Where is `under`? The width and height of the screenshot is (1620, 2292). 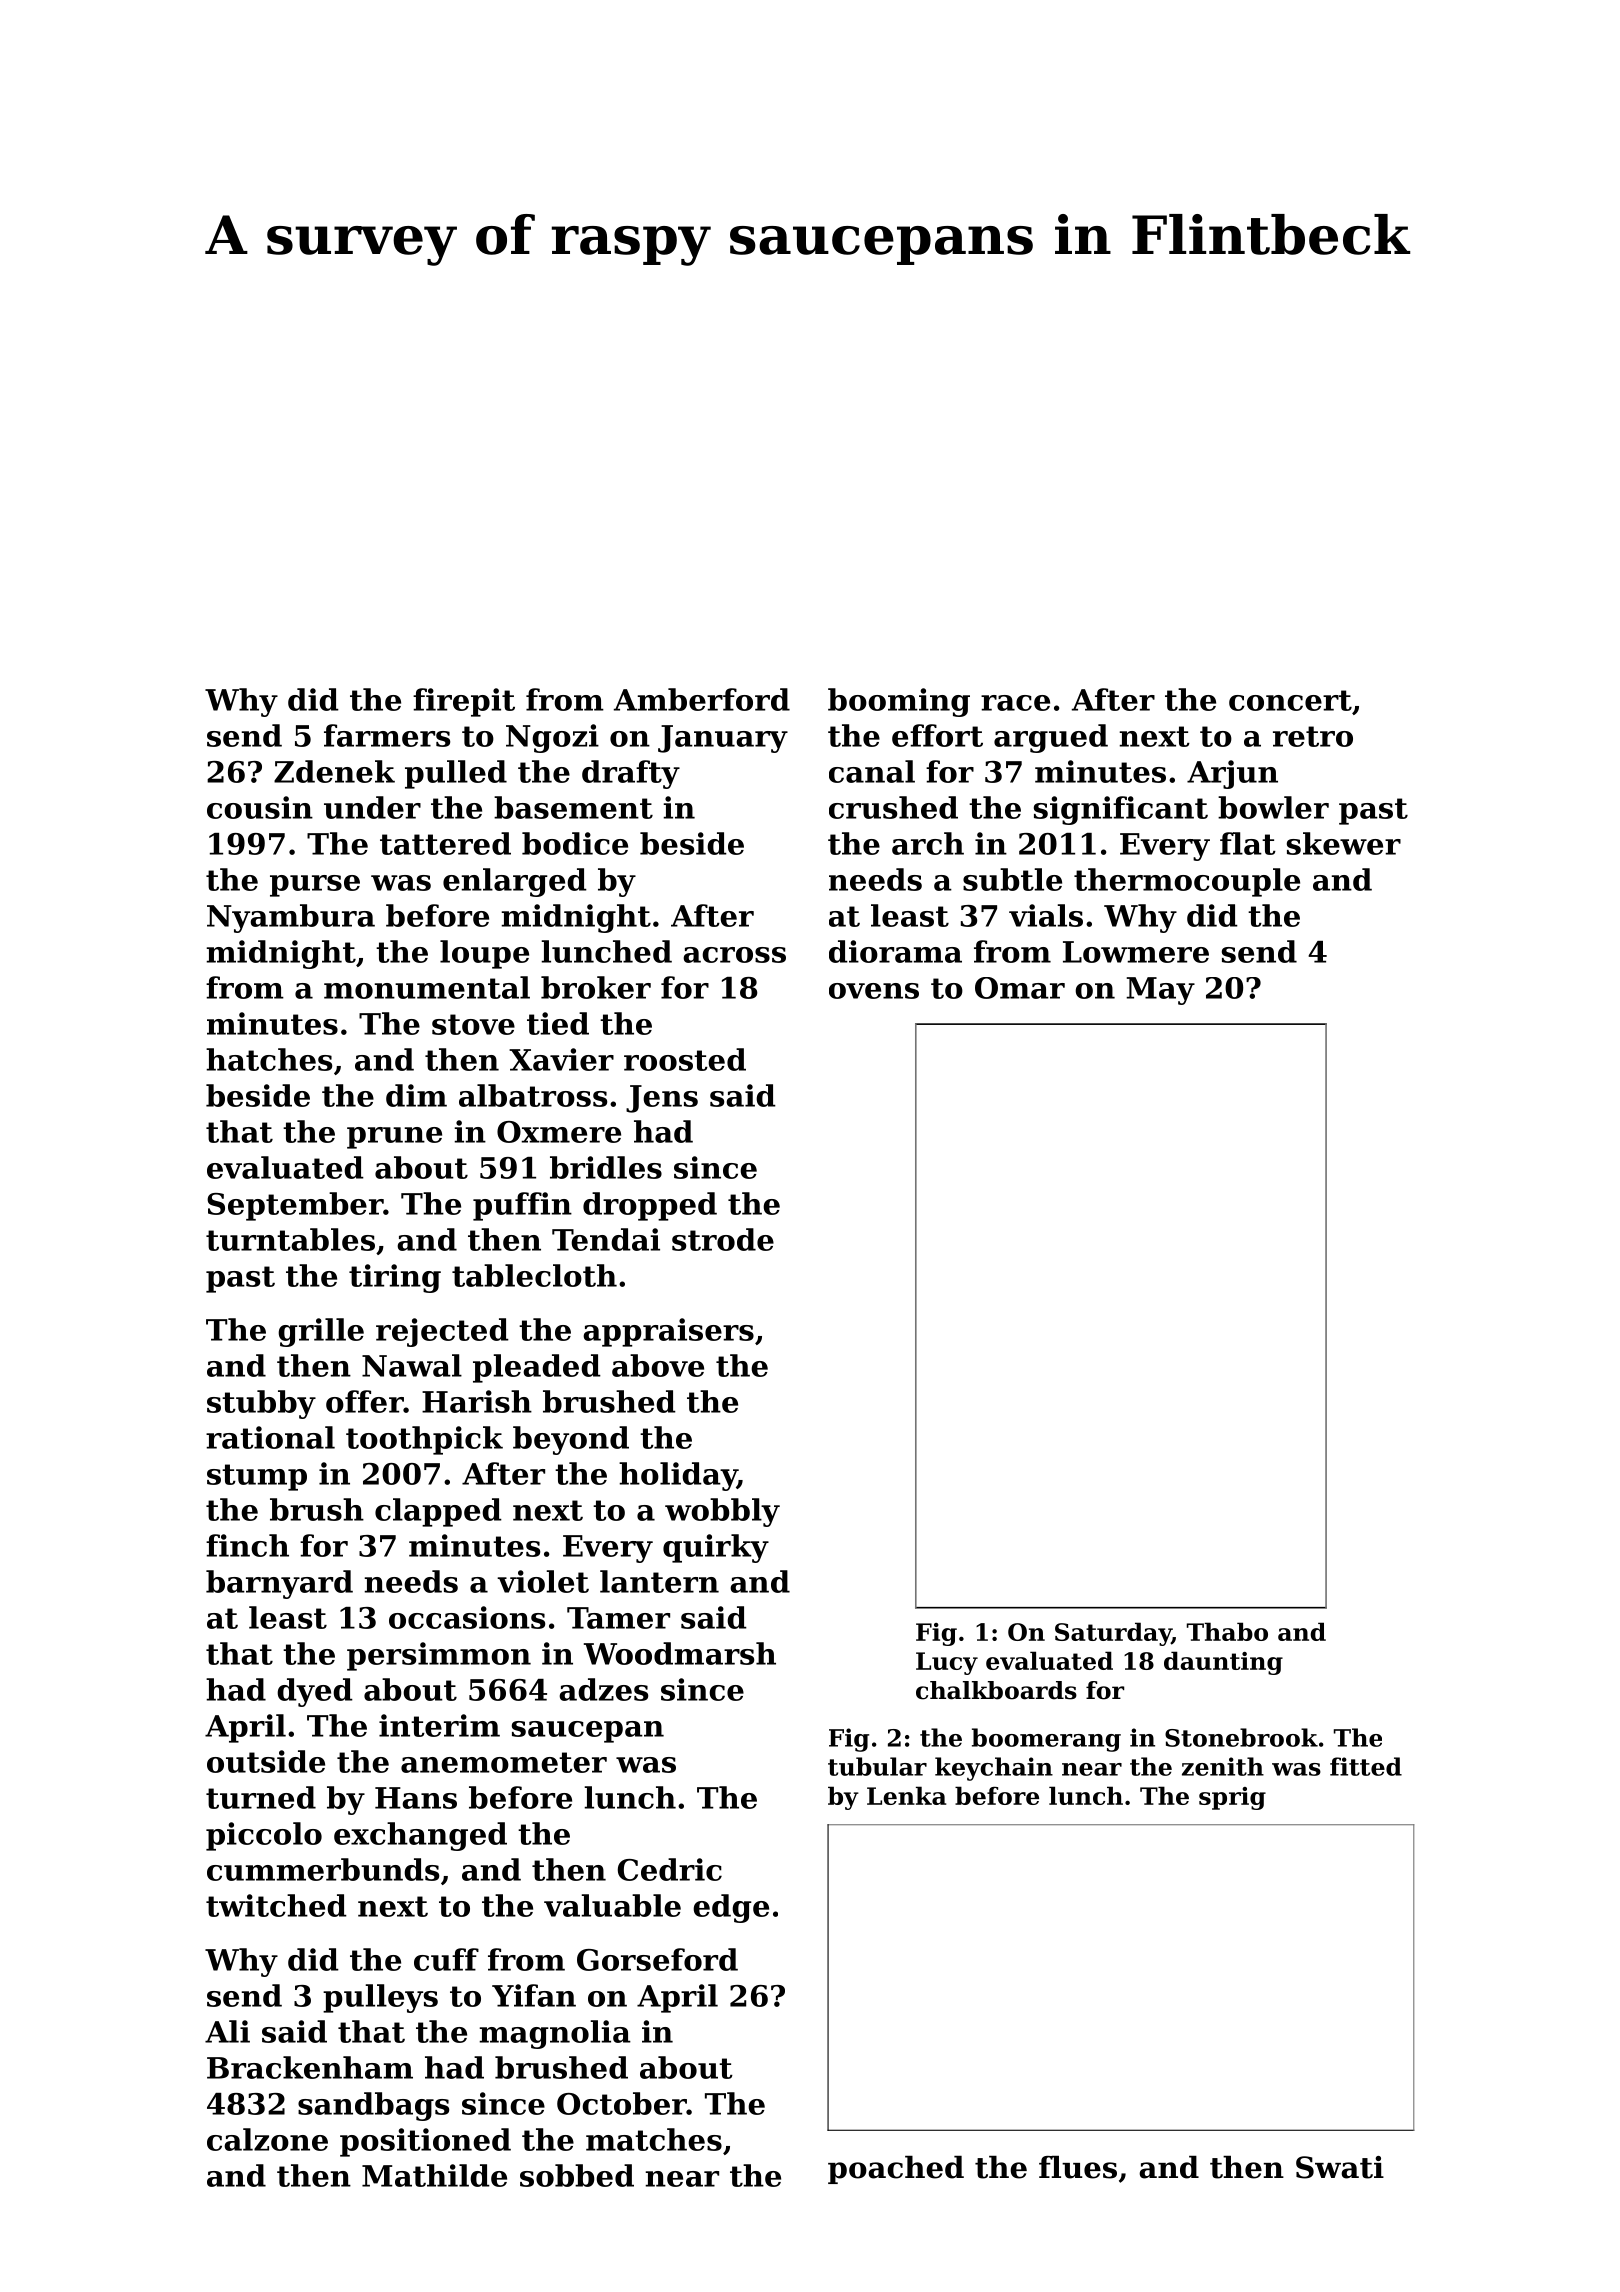 under is located at coordinates (372, 807).
